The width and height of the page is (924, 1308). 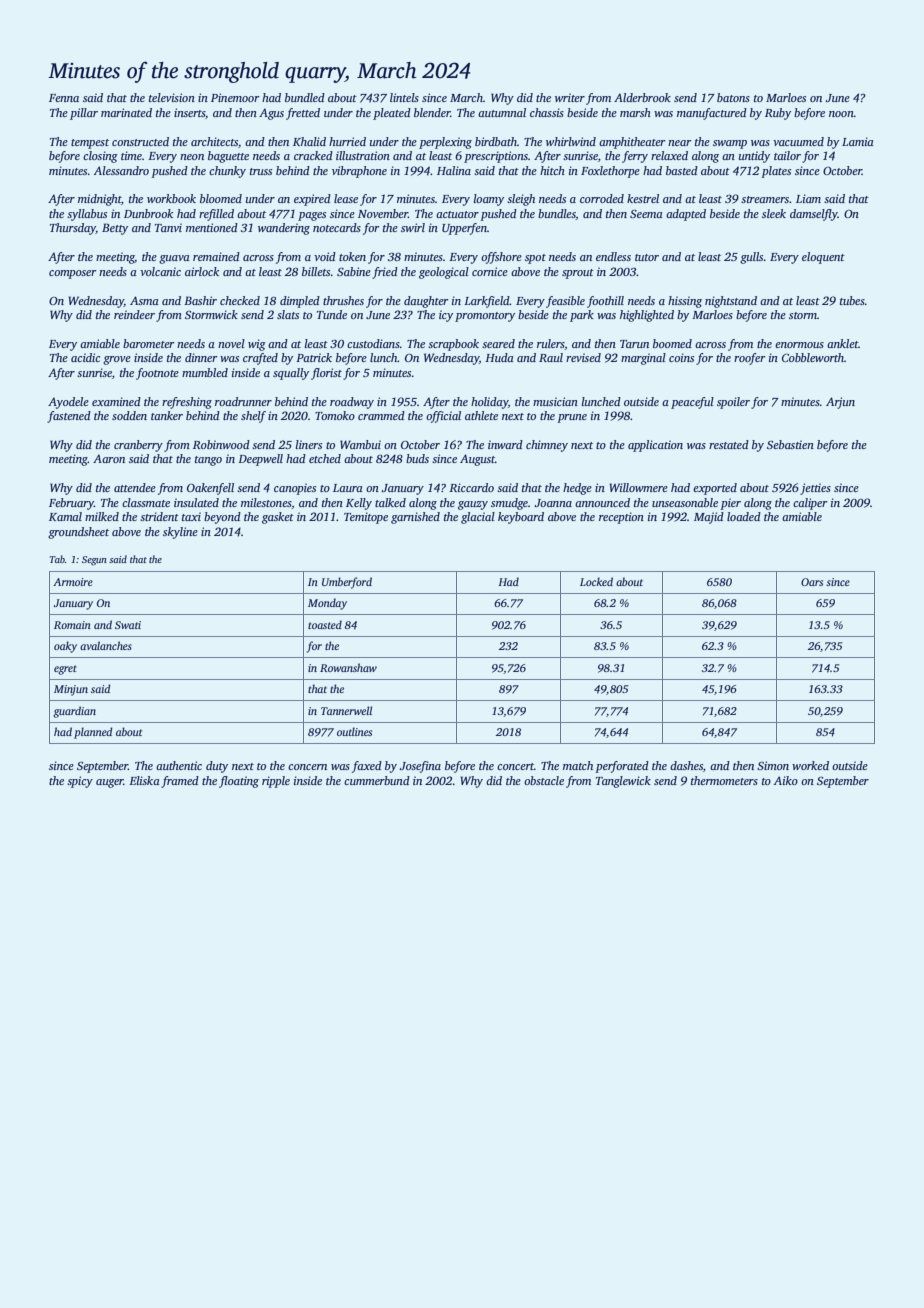 I want to click on jetties, so click(x=815, y=489).
